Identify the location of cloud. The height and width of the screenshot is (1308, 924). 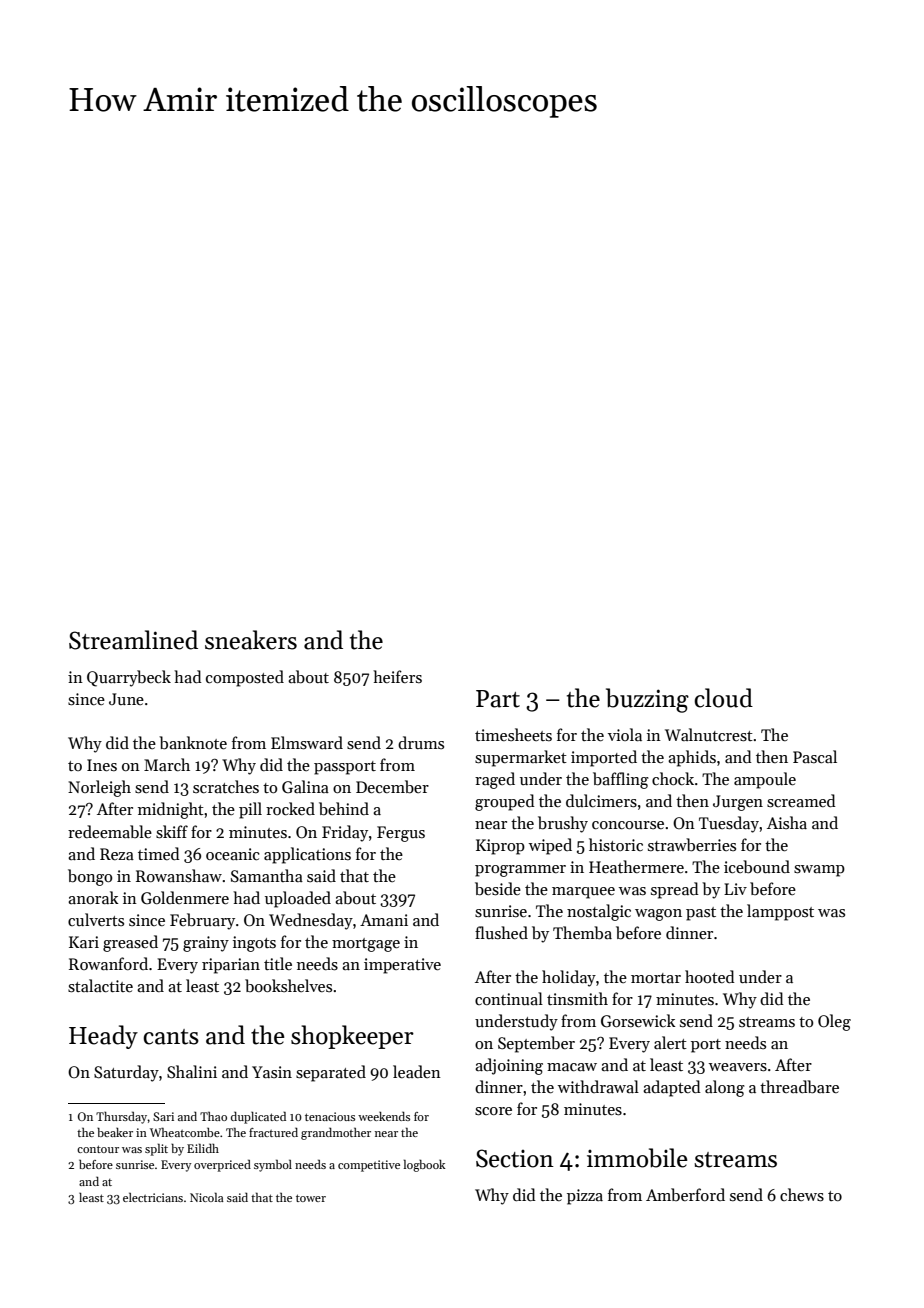
(723, 698).
